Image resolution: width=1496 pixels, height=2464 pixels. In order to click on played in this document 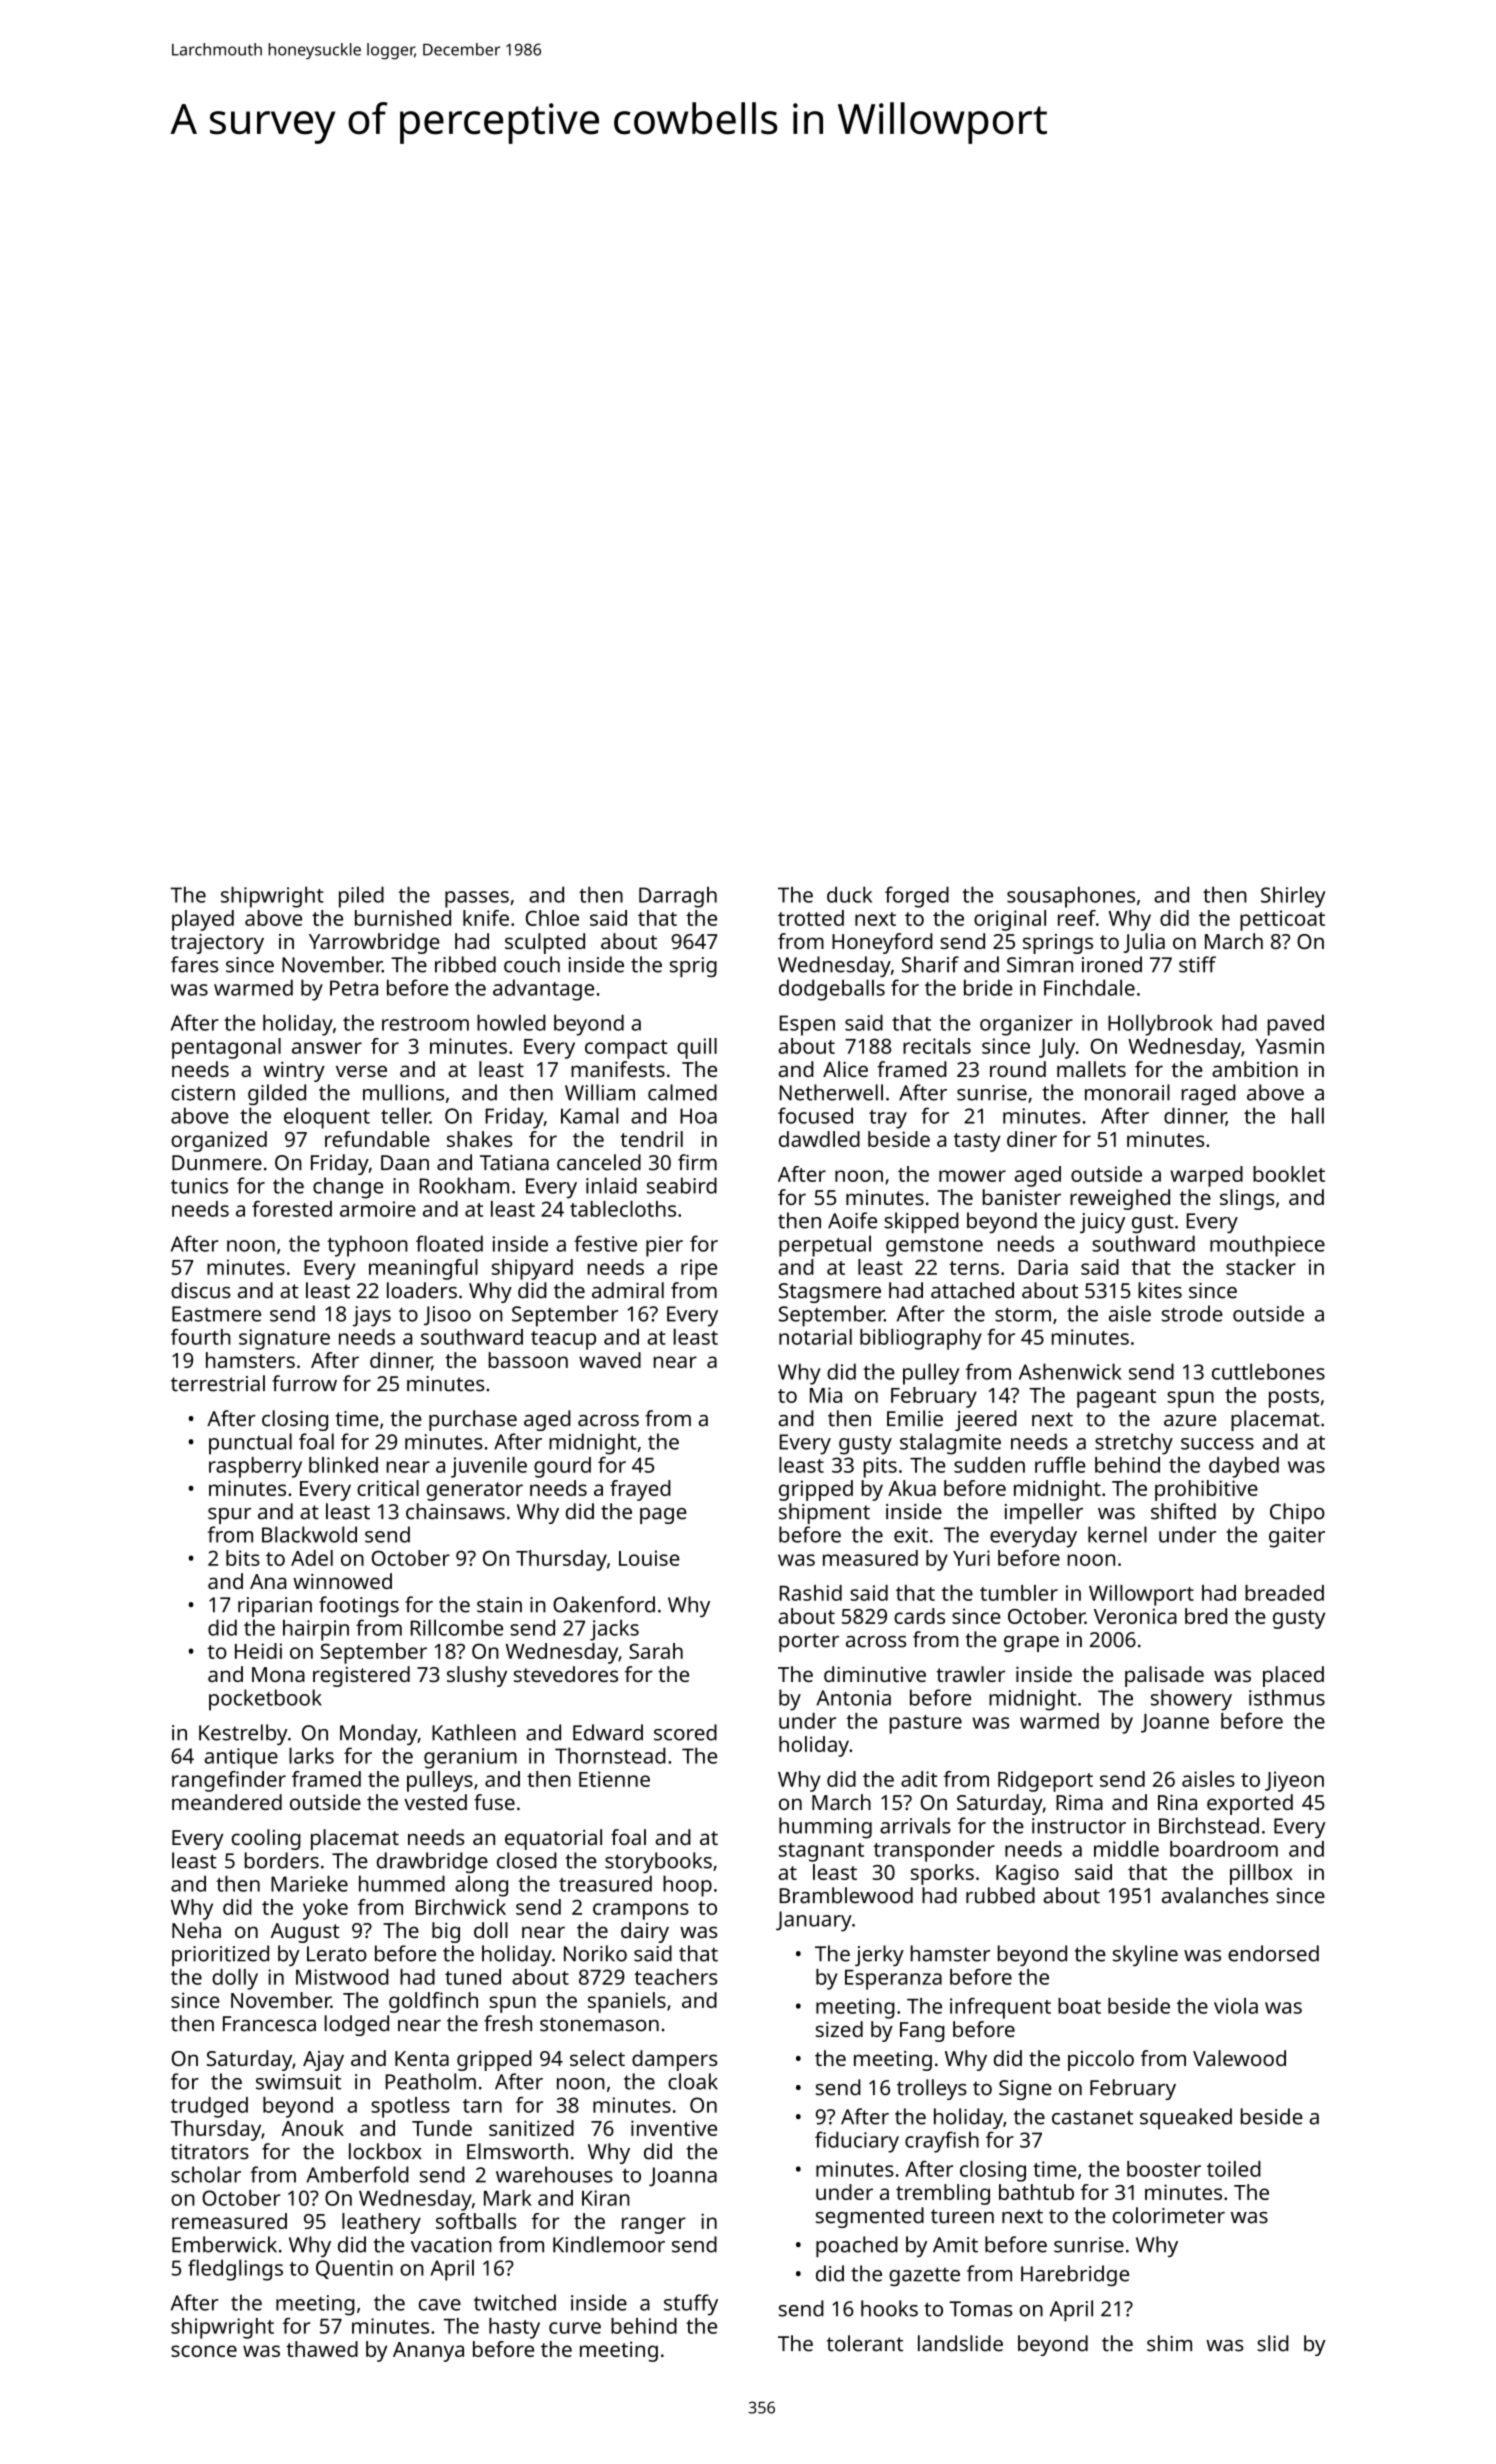, I will do `click(203, 920)`.
